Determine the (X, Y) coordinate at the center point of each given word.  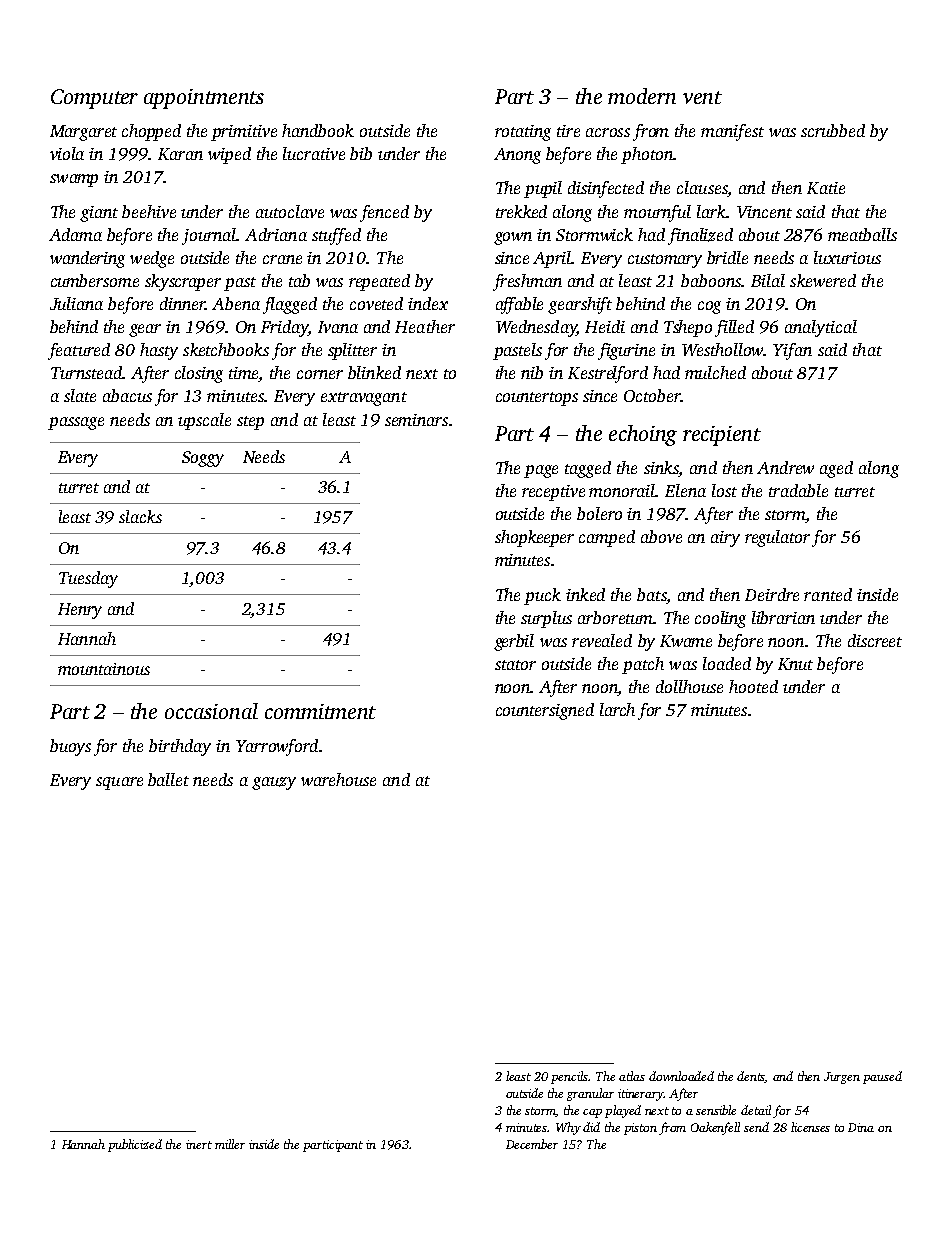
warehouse (338, 779)
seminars (416, 420)
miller (230, 1144)
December (532, 1144)
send (756, 1127)
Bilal (768, 280)
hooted (753, 686)
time (244, 374)
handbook (318, 130)
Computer (94, 99)
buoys (70, 747)
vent (702, 97)
